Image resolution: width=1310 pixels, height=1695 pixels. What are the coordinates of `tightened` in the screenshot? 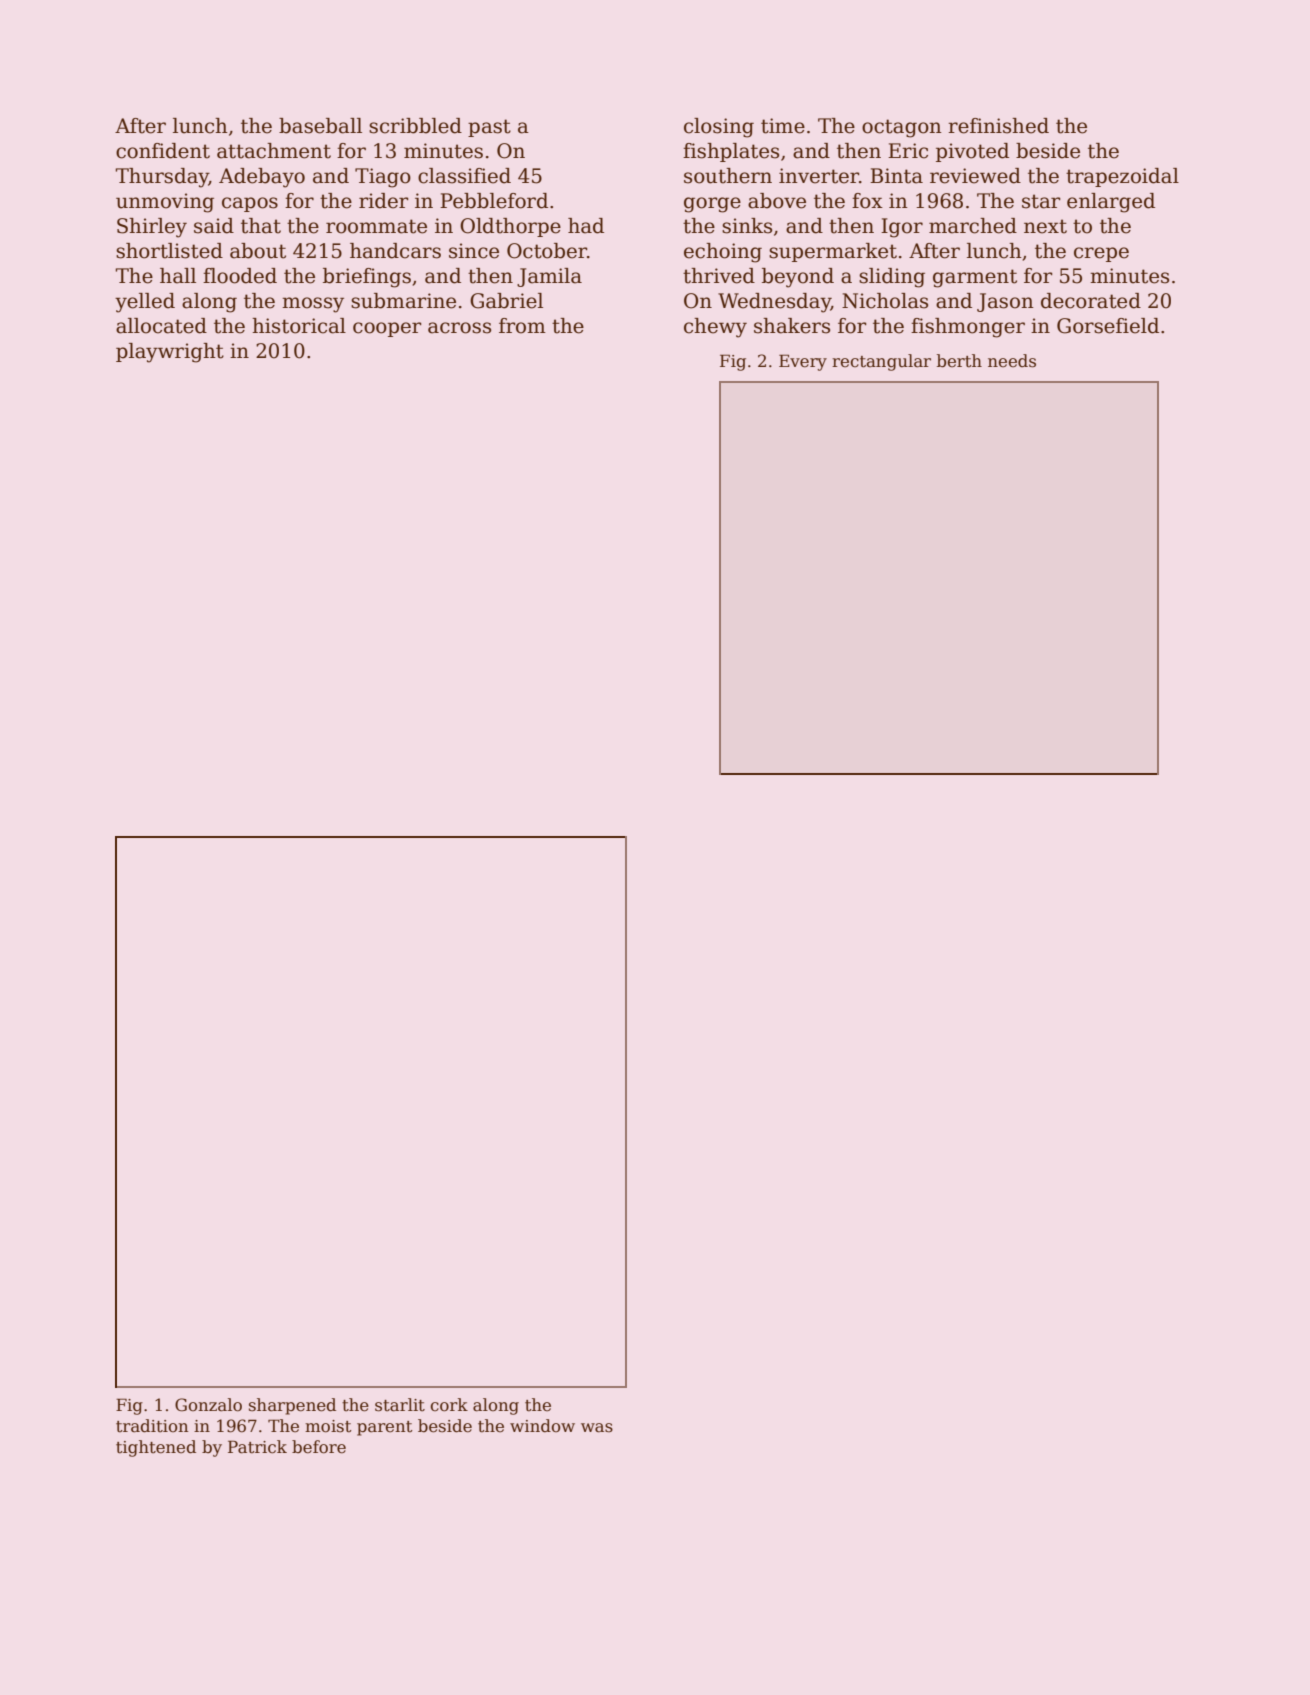 It's located at (156, 1448).
